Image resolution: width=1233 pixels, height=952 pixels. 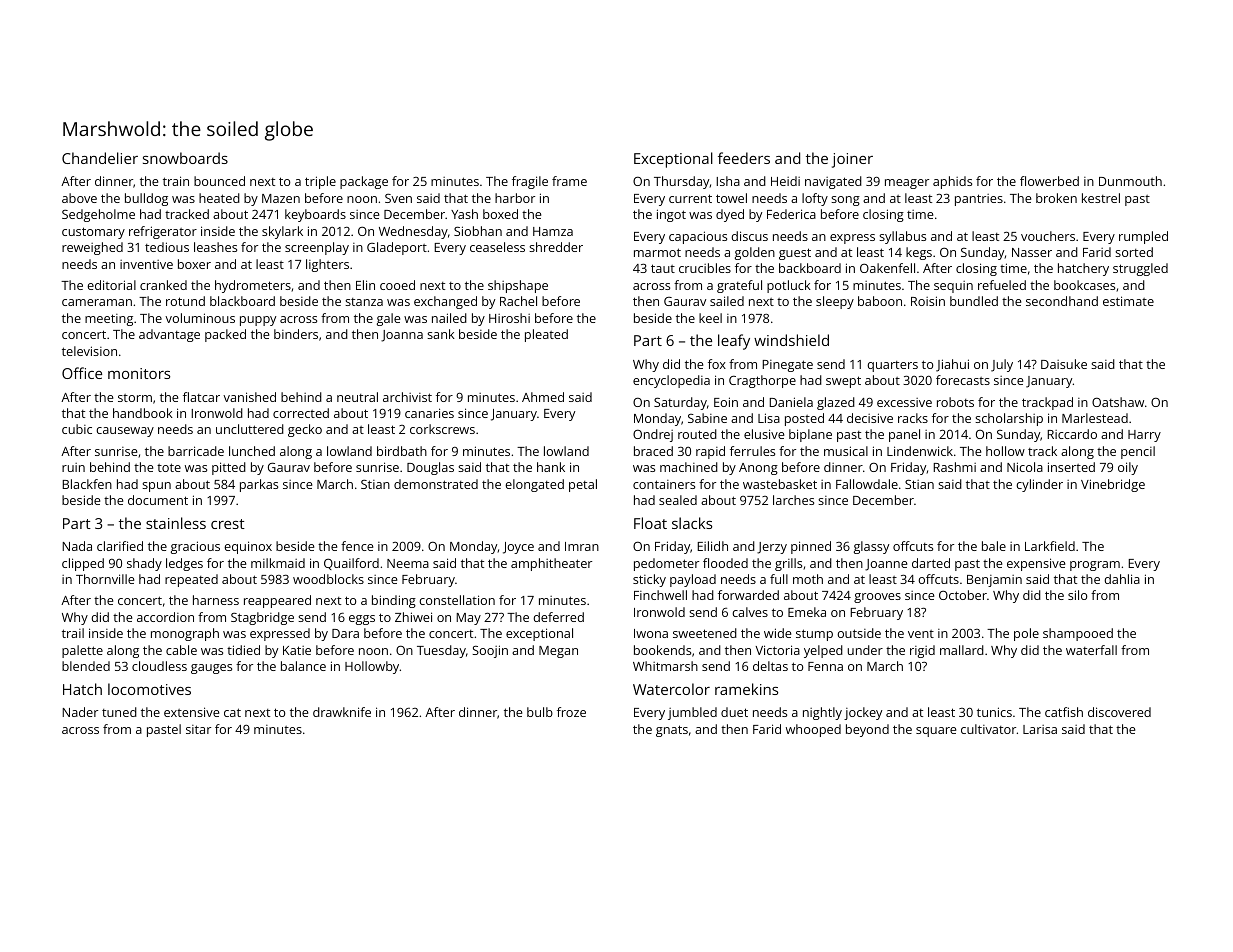 What do you see at coordinates (1064, 712) in the page?
I see `catfish` at bounding box center [1064, 712].
